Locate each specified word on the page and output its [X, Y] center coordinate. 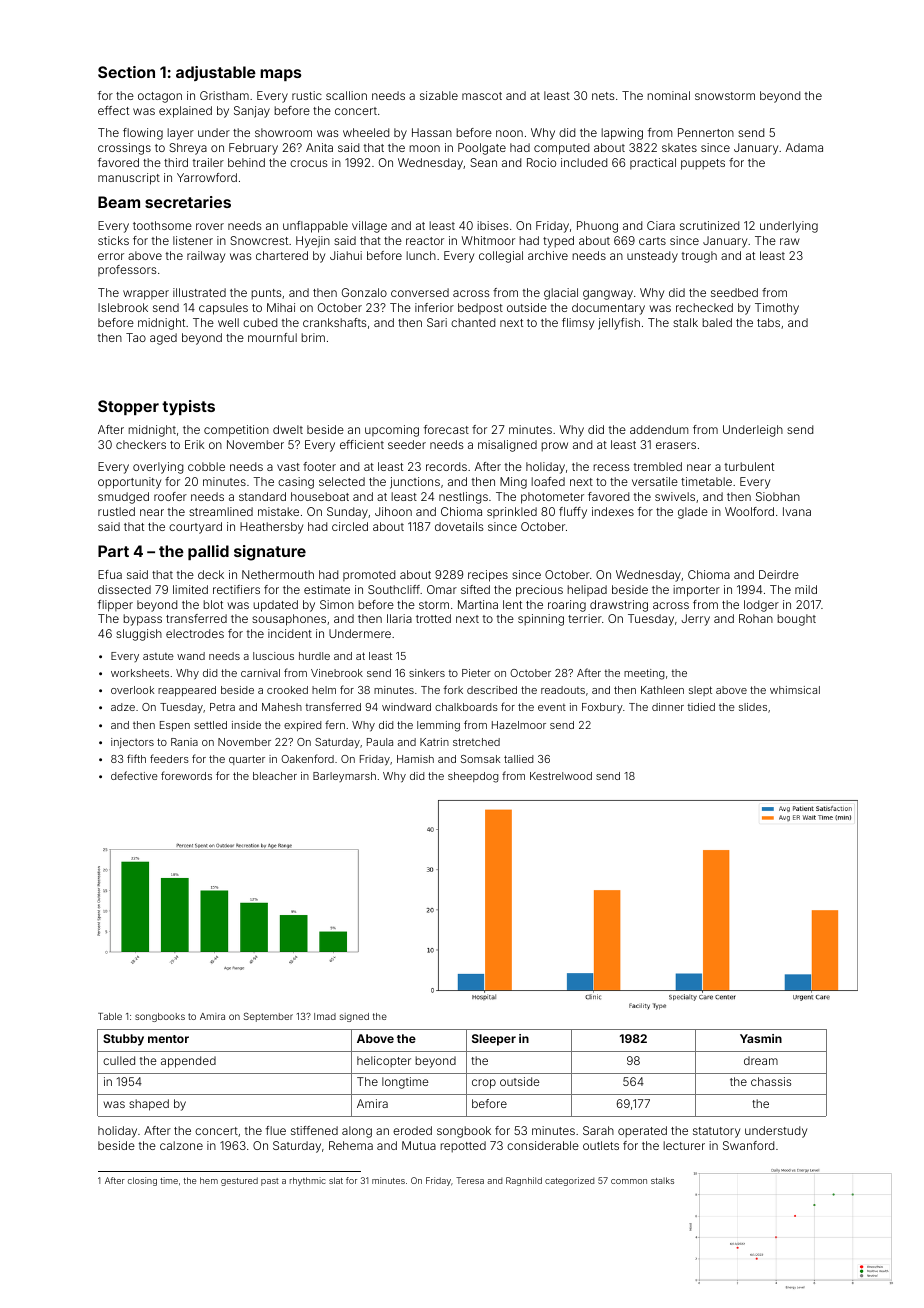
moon [424, 148]
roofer [170, 496]
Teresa [470, 1180]
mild [806, 589]
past [269, 1182]
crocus [308, 163]
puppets [703, 164]
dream [761, 1060]
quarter [247, 760]
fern [335, 724]
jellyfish [619, 324]
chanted [473, 322]
